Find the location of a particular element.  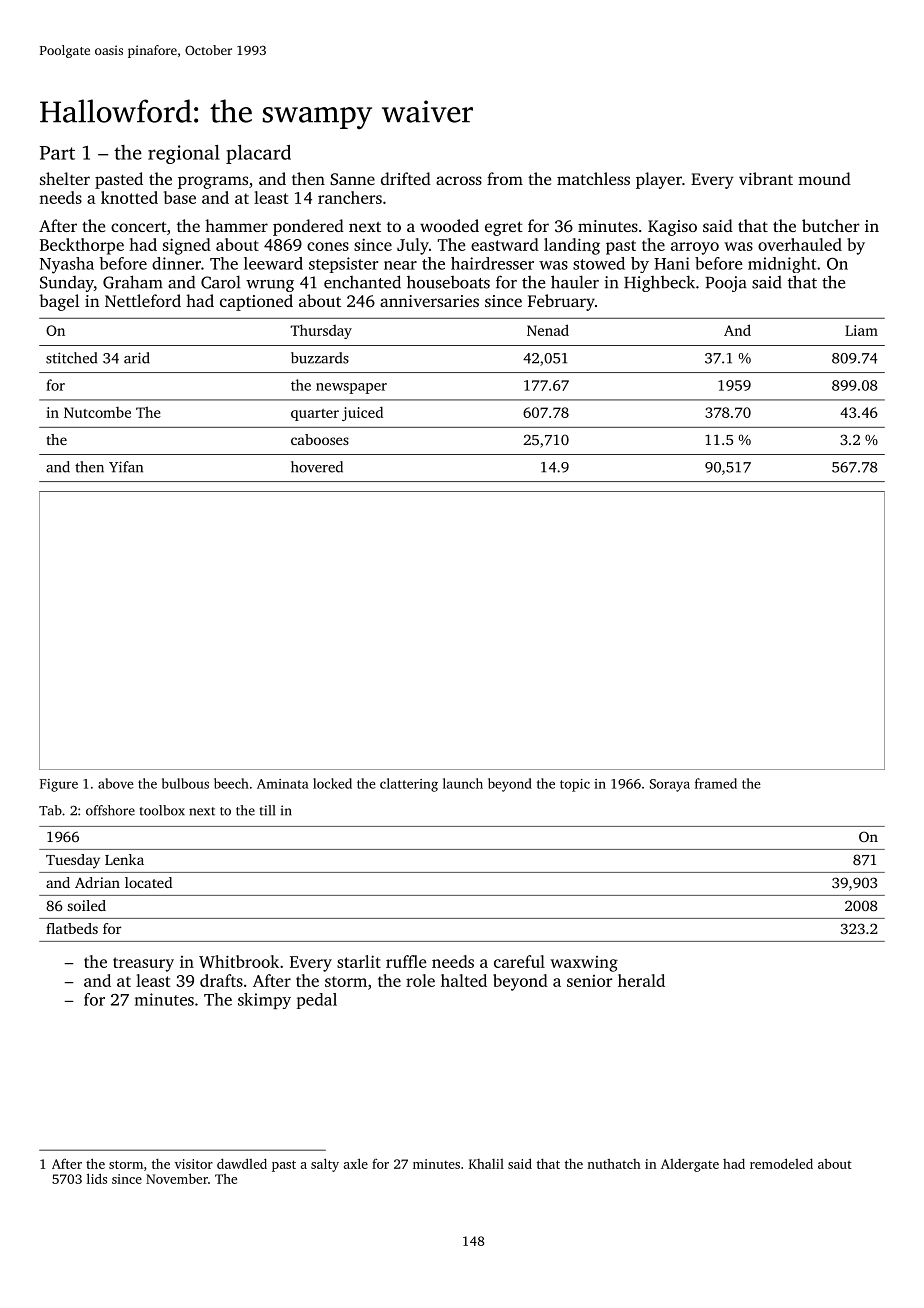

Khalil is located at coordinates (486, 1164).
